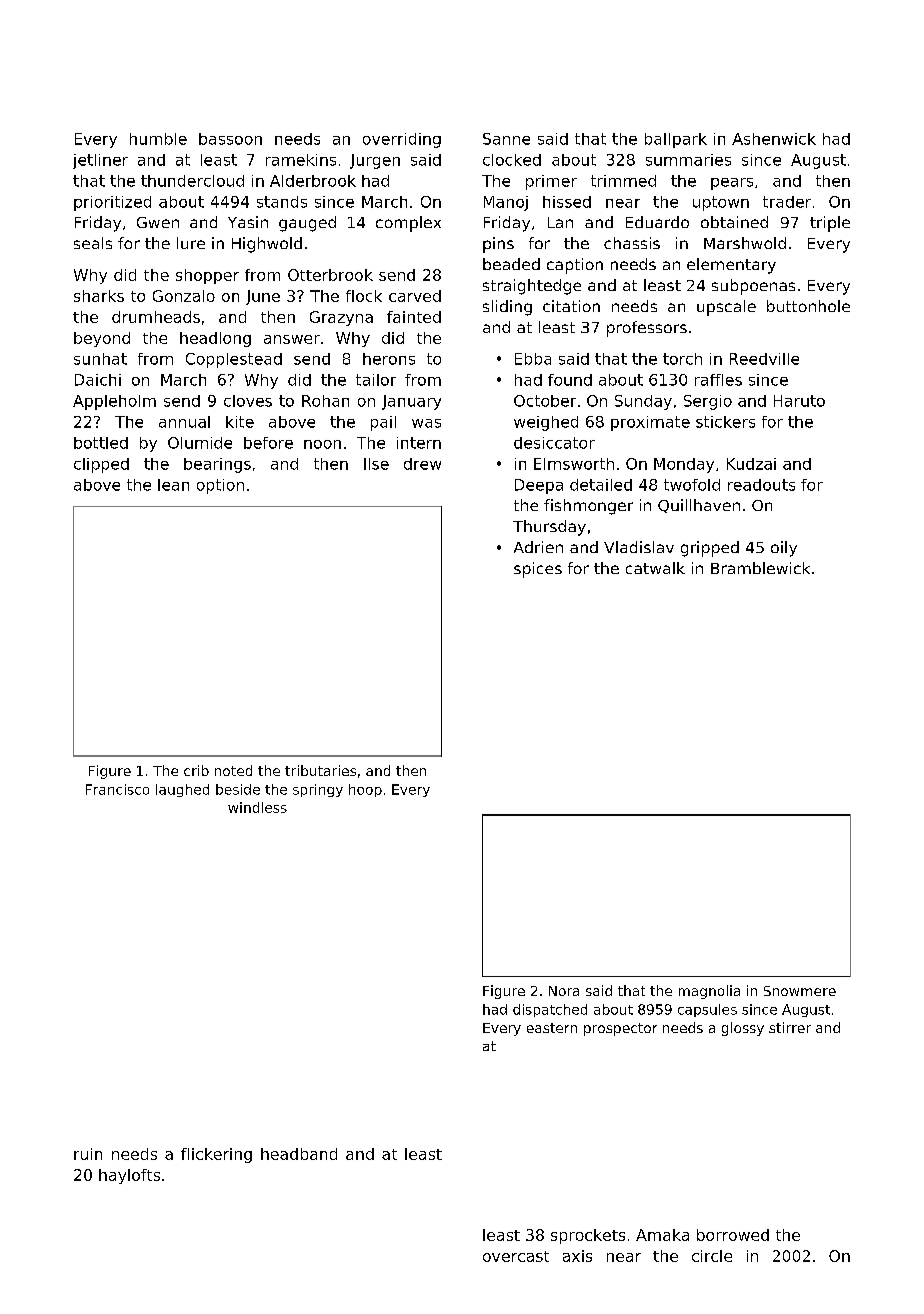 Image resolution: width=924 pixels, height=1314 pixels. I want to click on hissed, so click(567, 202).
